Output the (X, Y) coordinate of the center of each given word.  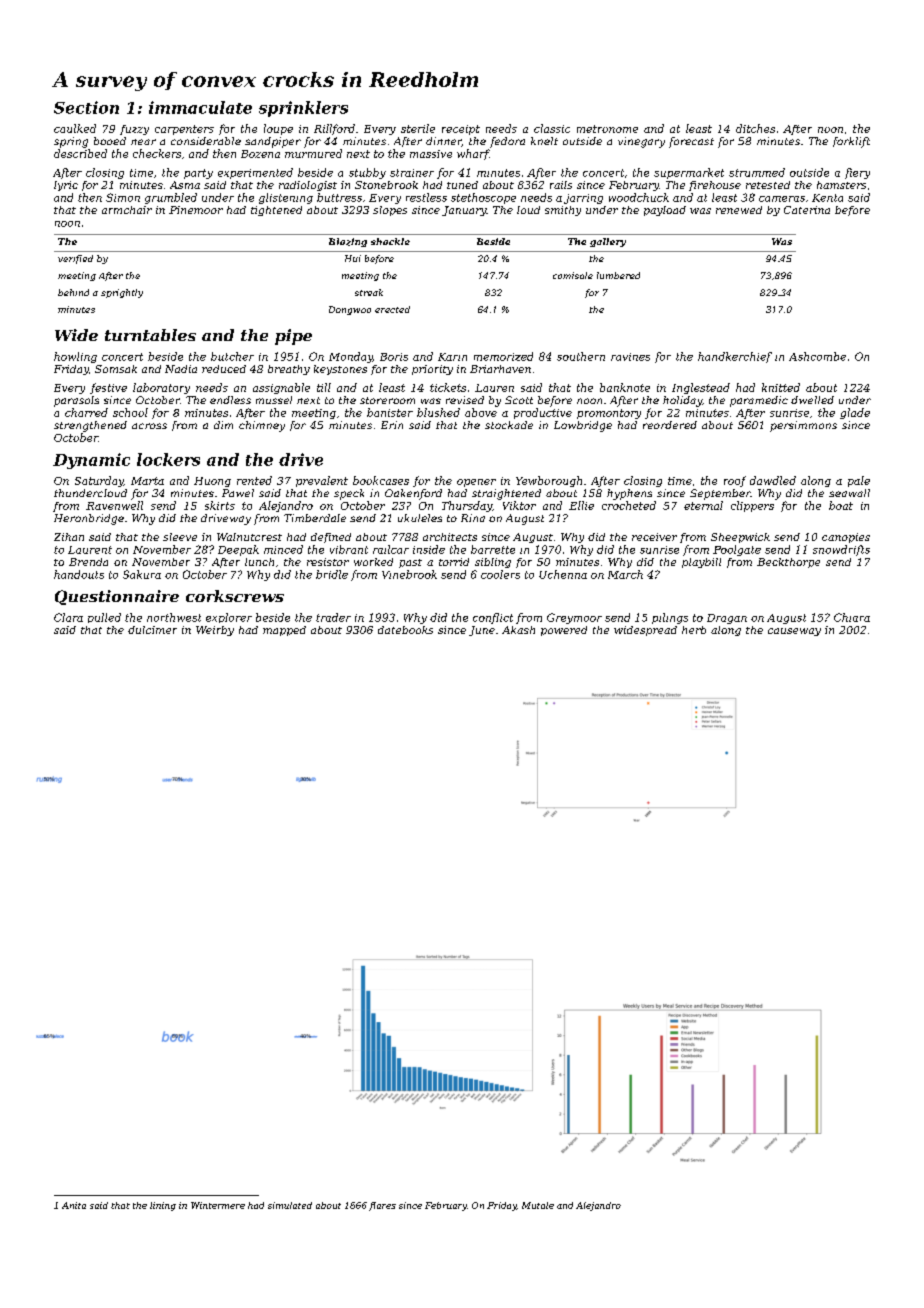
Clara (68, 617)
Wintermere (218, 1205)
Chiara (852, 617)
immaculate (200, 107)
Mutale (538, 1205)
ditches (755, 128)
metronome (607, 129)
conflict (493, 618)
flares (382, 1206)
